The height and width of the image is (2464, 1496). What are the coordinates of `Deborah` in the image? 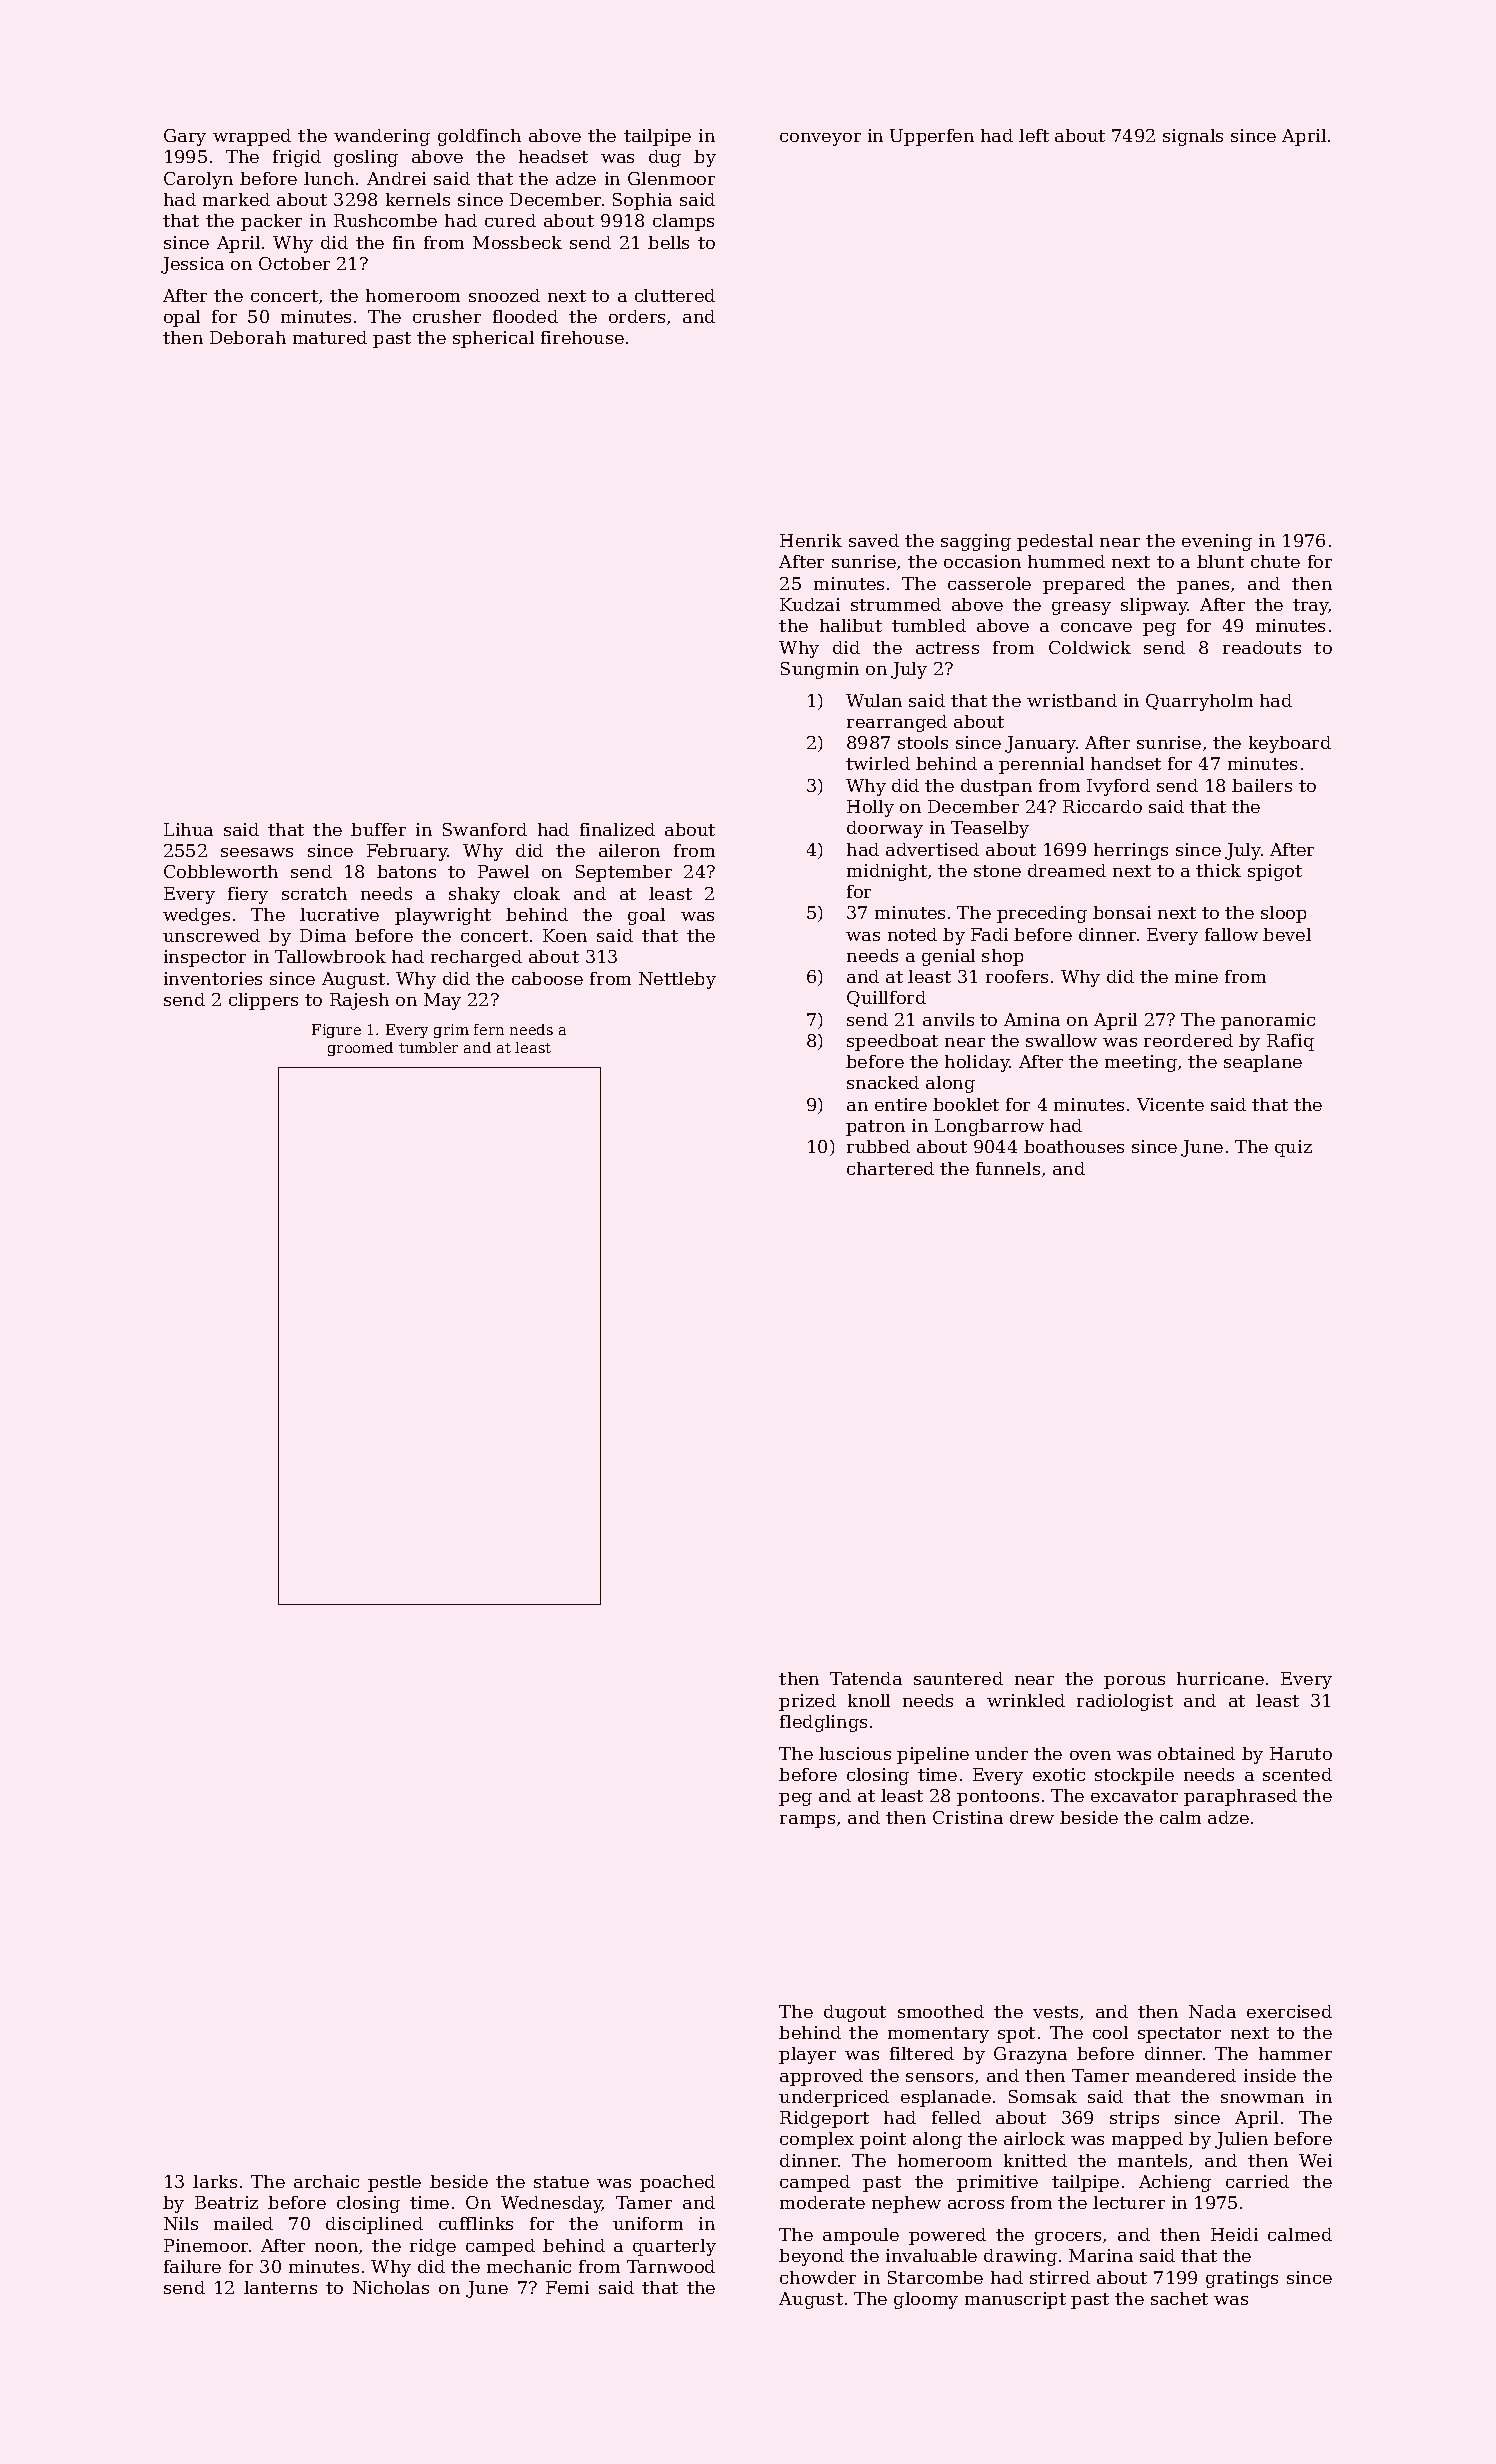 It's located at (248, 337).
